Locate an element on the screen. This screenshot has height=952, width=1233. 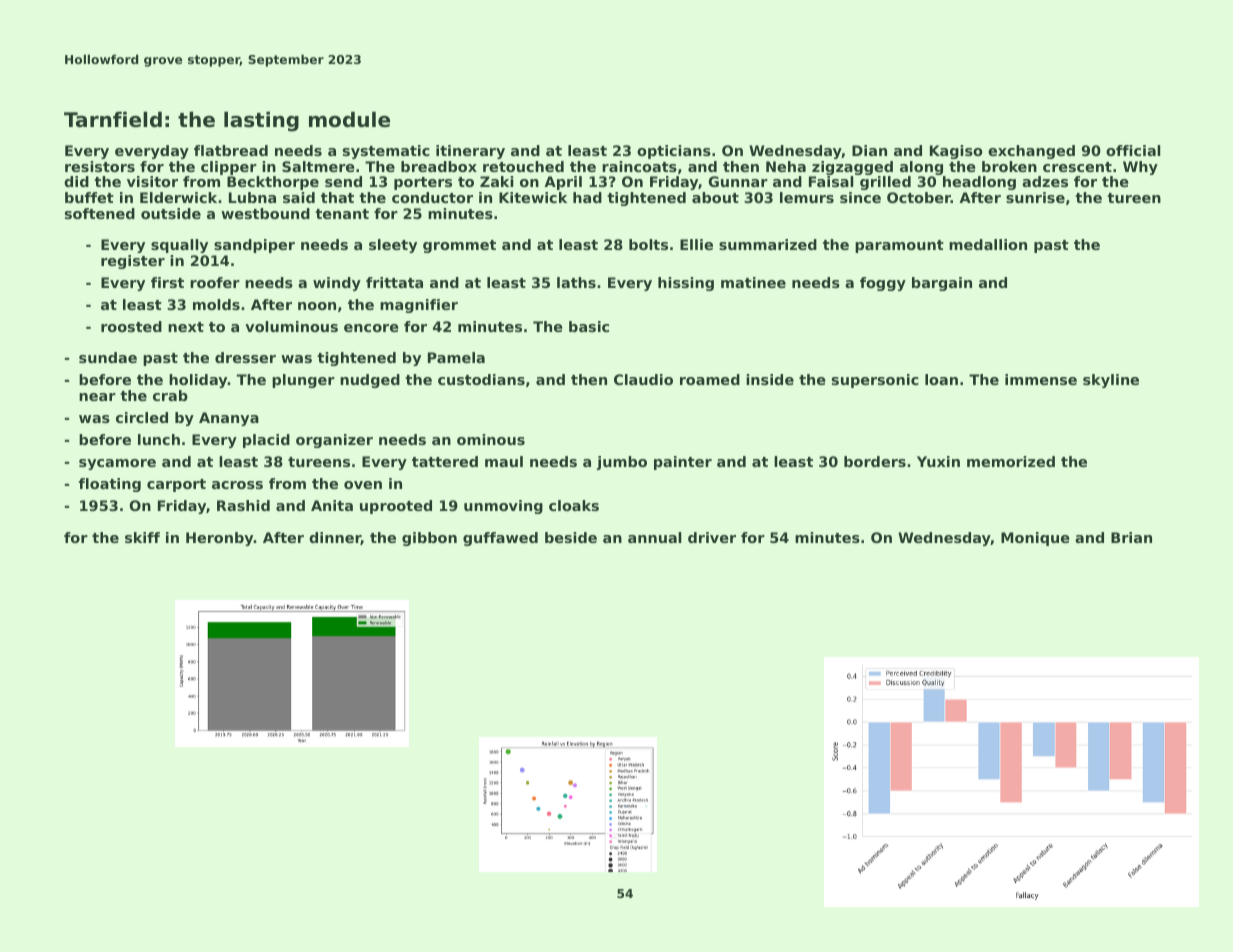
retouched is located at coordinates (523, 166).
